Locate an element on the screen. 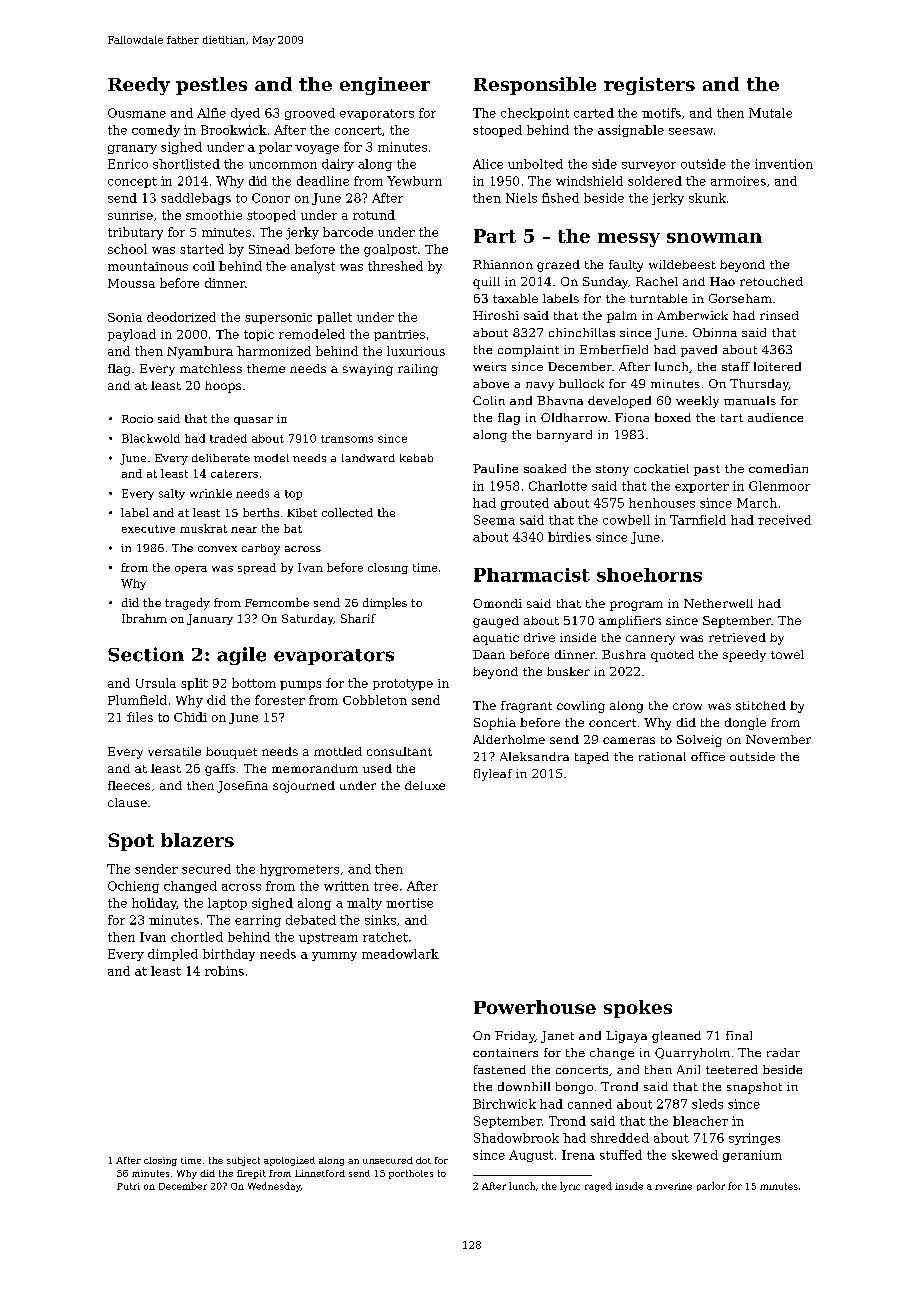  carboy is located at coordinates (261, 549).
